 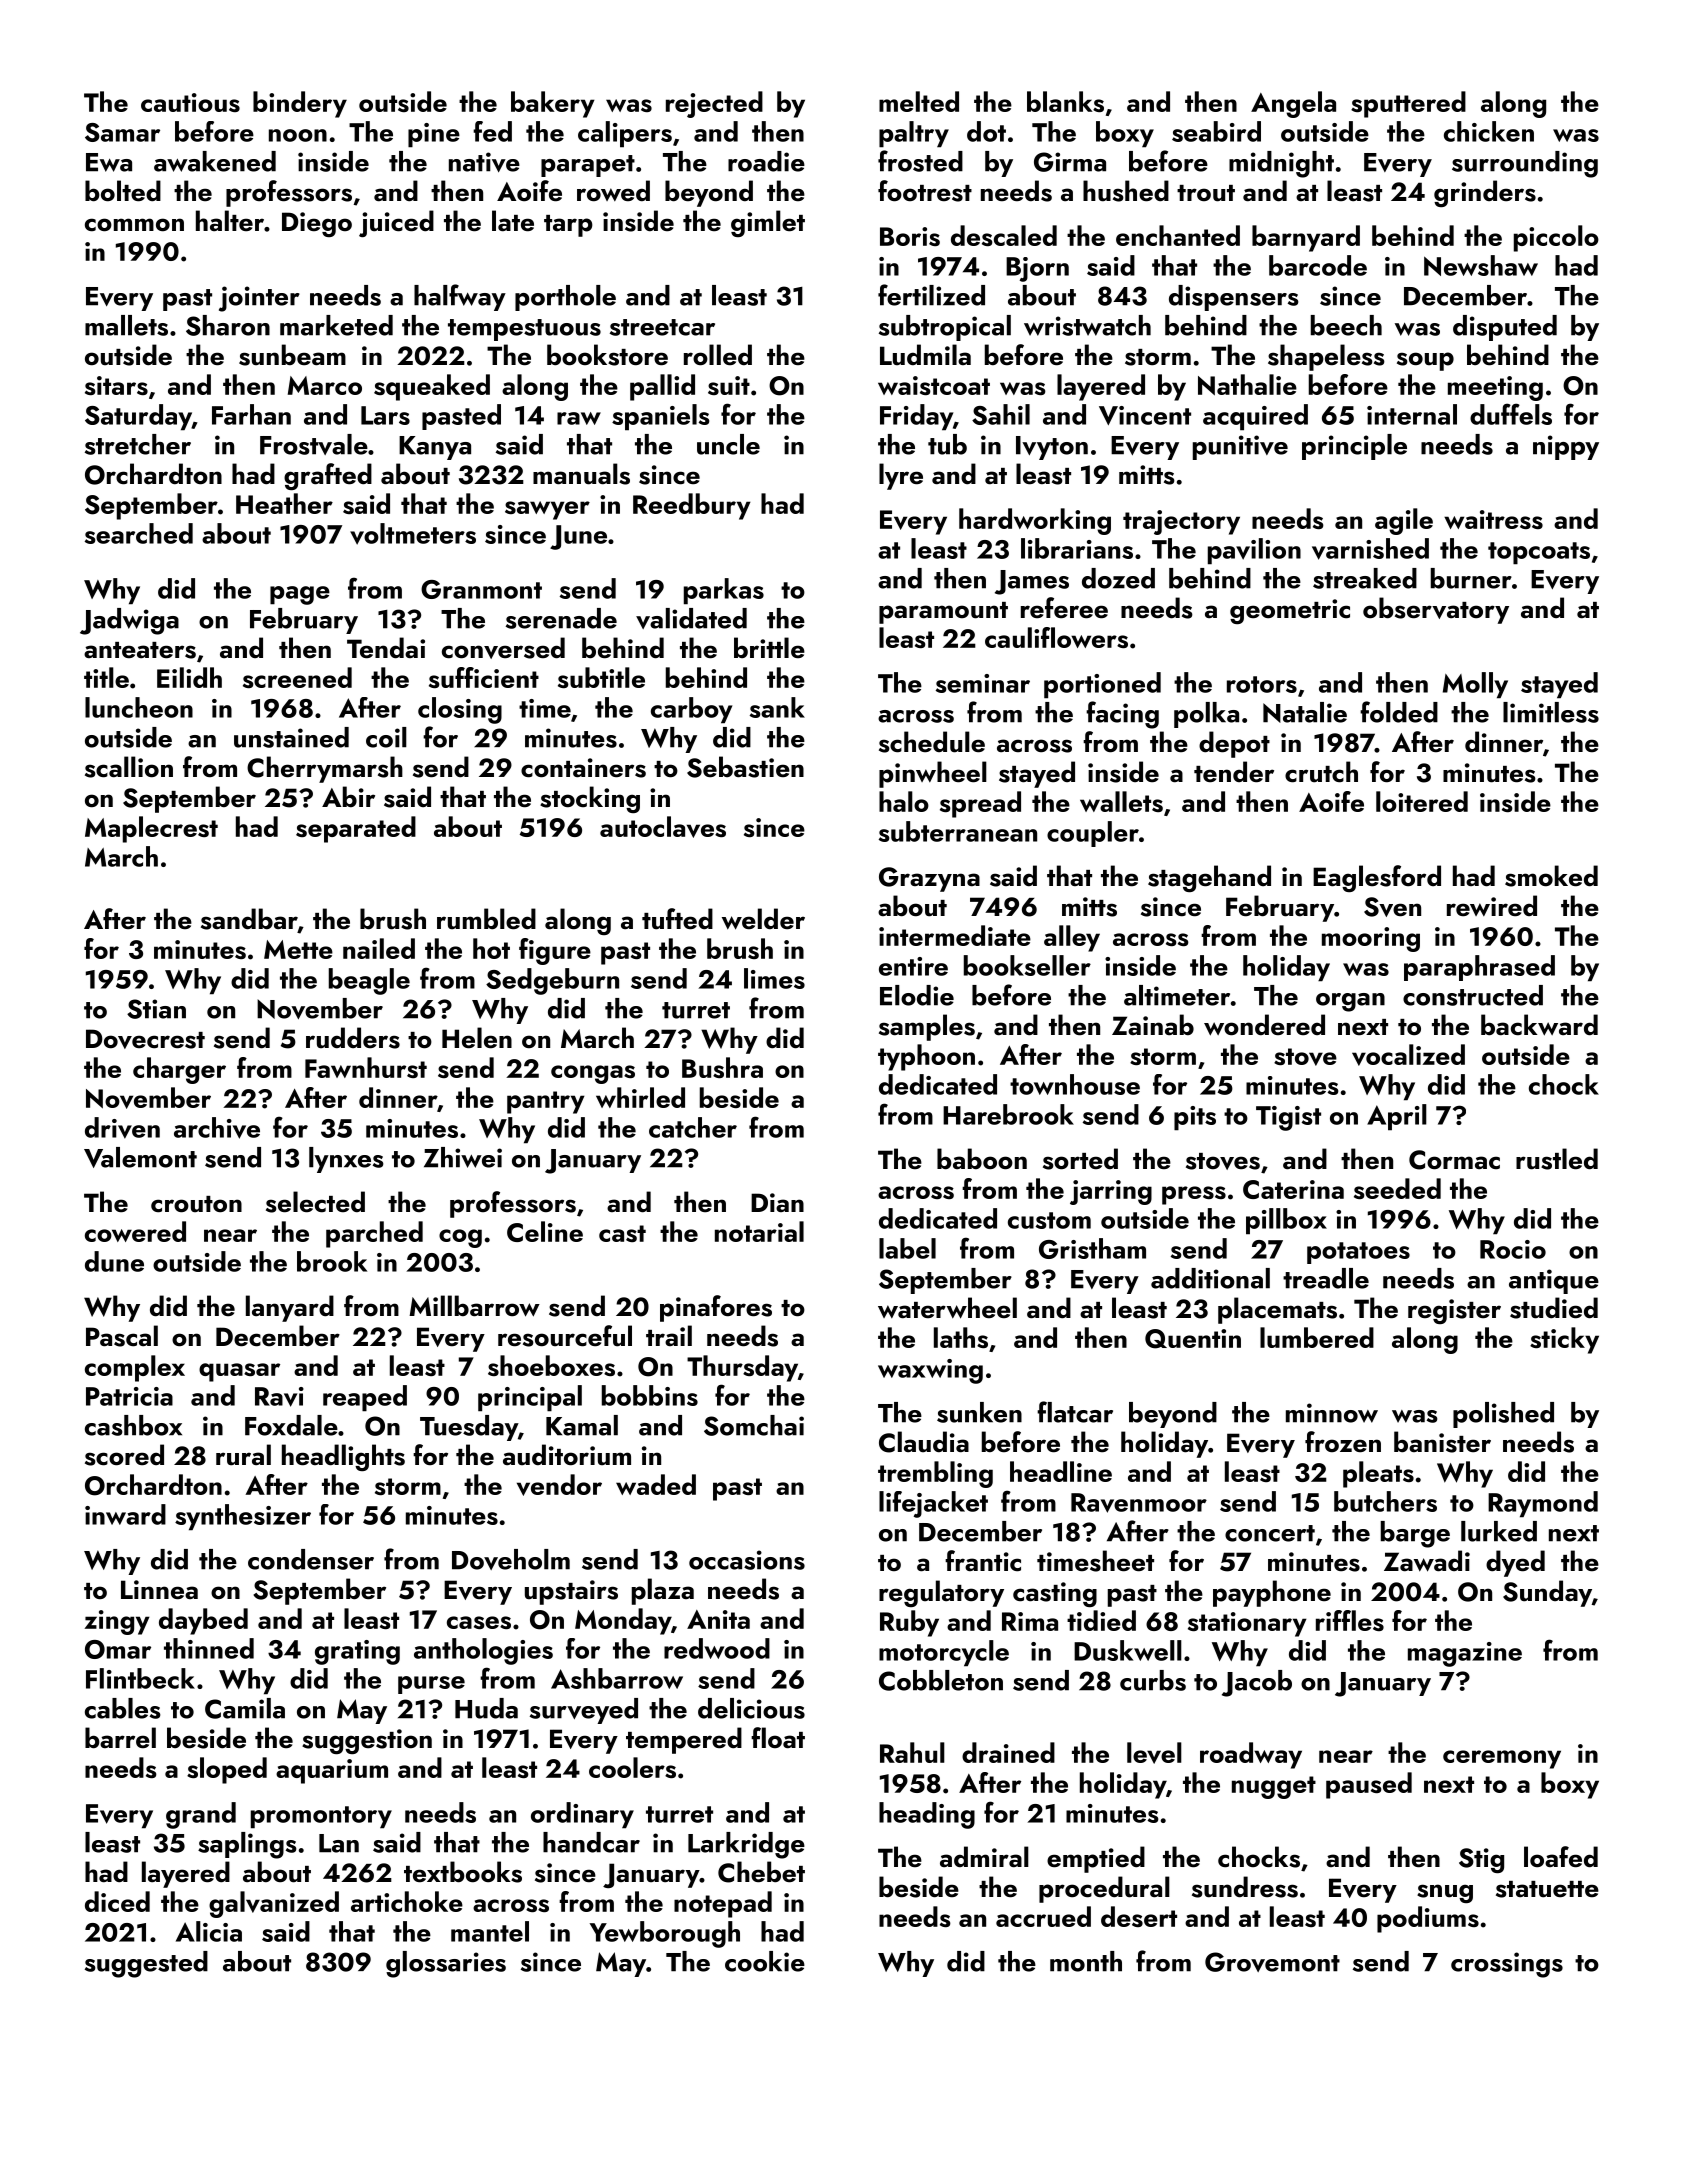 I want to click on Somchai, so click(x=754, y=1425).
